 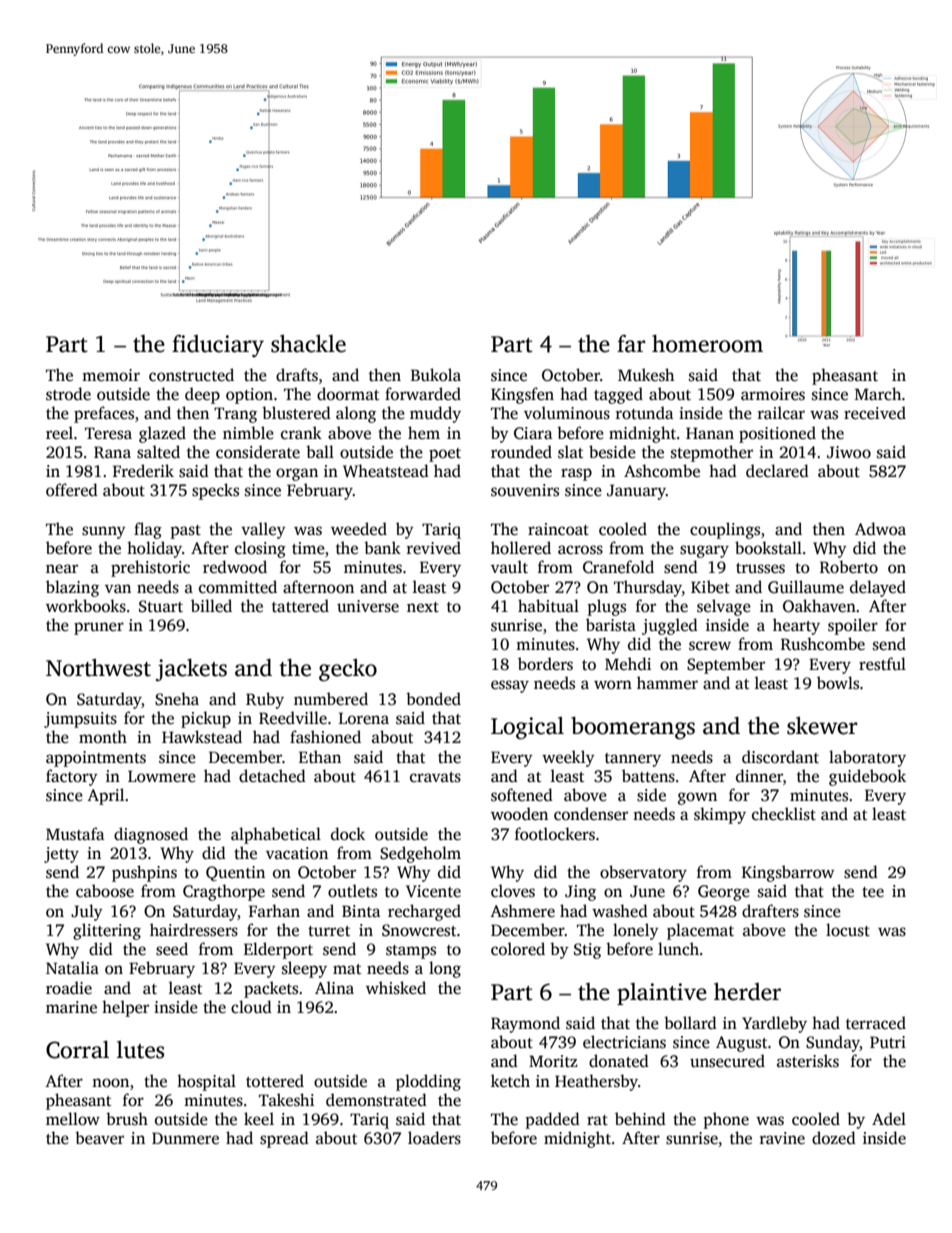 What do you see at coordinates (704, 551) in the page?
I see `sugary` at bounding box center [704, 551].
